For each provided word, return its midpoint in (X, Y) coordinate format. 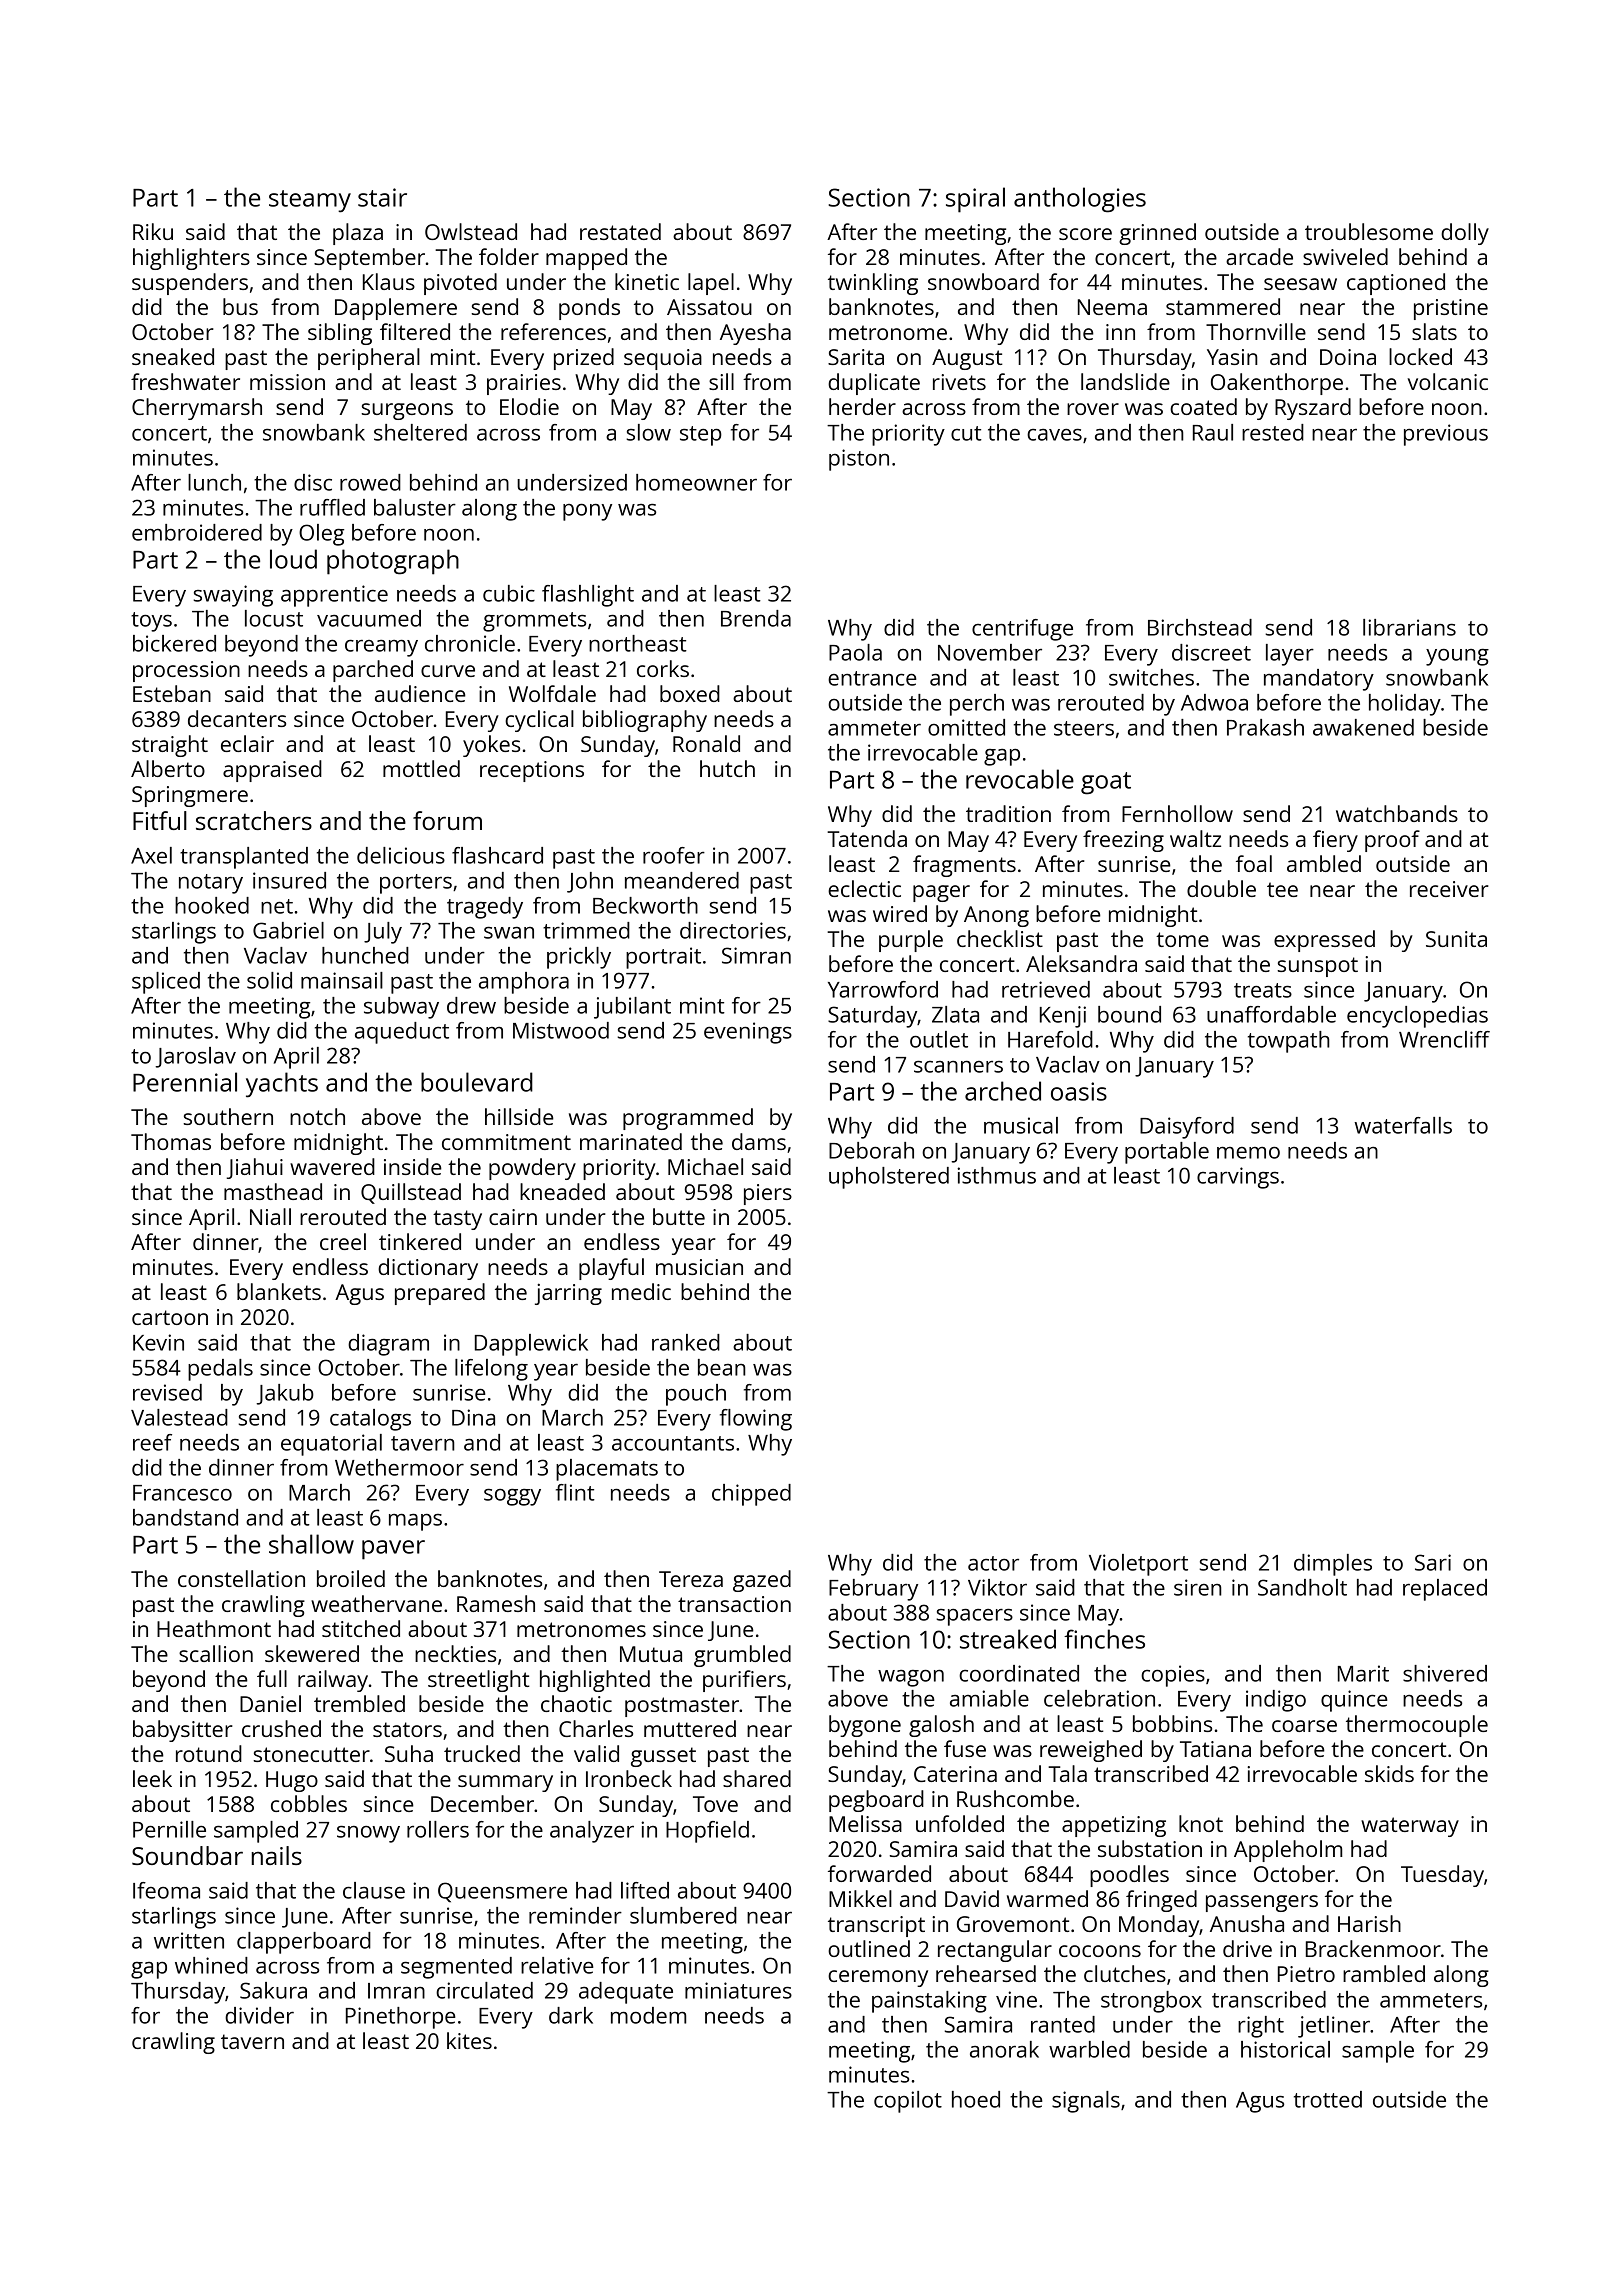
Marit (1363, 1673)
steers (1084, 728)
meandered (682, 880)
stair (382, 197)
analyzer (592, 1832)
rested (1273, 432)
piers (768, 1194)
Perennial (185, 1082)
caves (1054, 435)
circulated (484, 1990)
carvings (1238, 1178)
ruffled (332, 507)
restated (620, 231)
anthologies (1080, 200)
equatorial (331, 1445)
